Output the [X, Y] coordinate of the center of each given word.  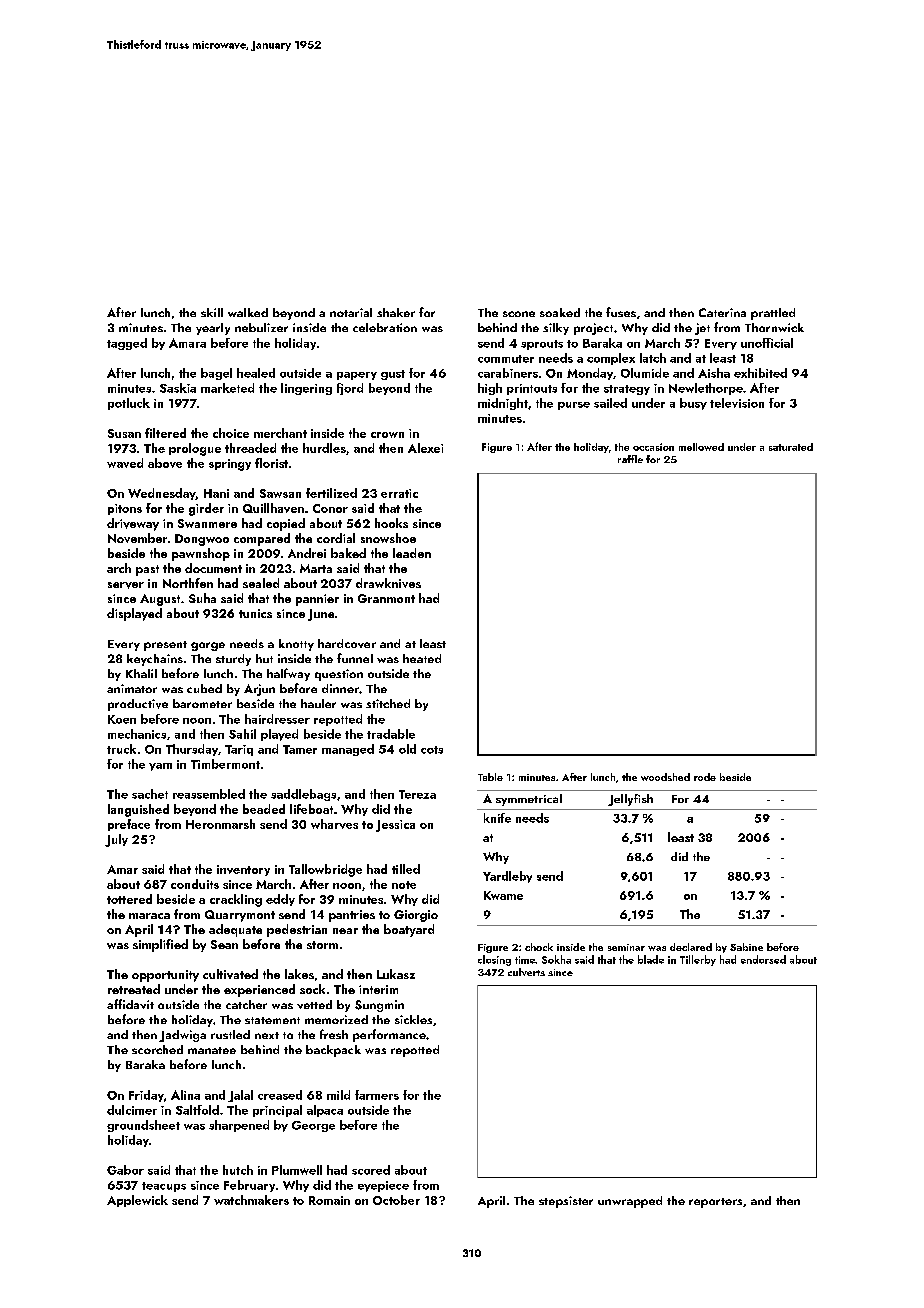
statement [272, 1020]
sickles [413, 1019]
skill [212, 312]
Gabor [125, 1170]
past [147, 570]
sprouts [542, 345]
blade [651, 959]
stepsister [566, 1202]
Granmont [386, 598]
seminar [626, 947]
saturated [791, 447]
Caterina [722, 312]
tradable [391, 734]
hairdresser [277, 719]
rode [705, 777]
